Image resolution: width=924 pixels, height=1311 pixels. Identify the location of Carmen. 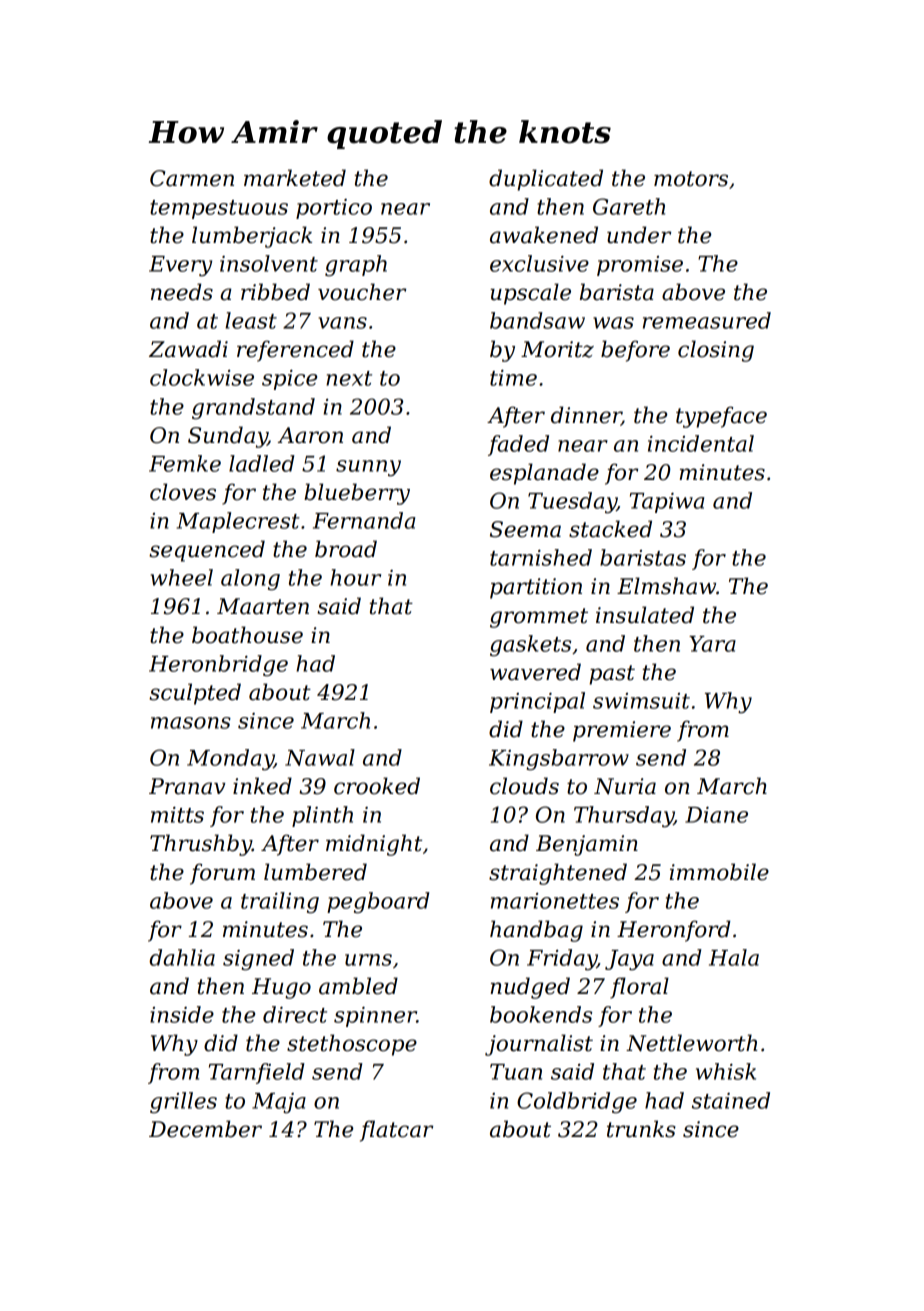
(192, 178).
